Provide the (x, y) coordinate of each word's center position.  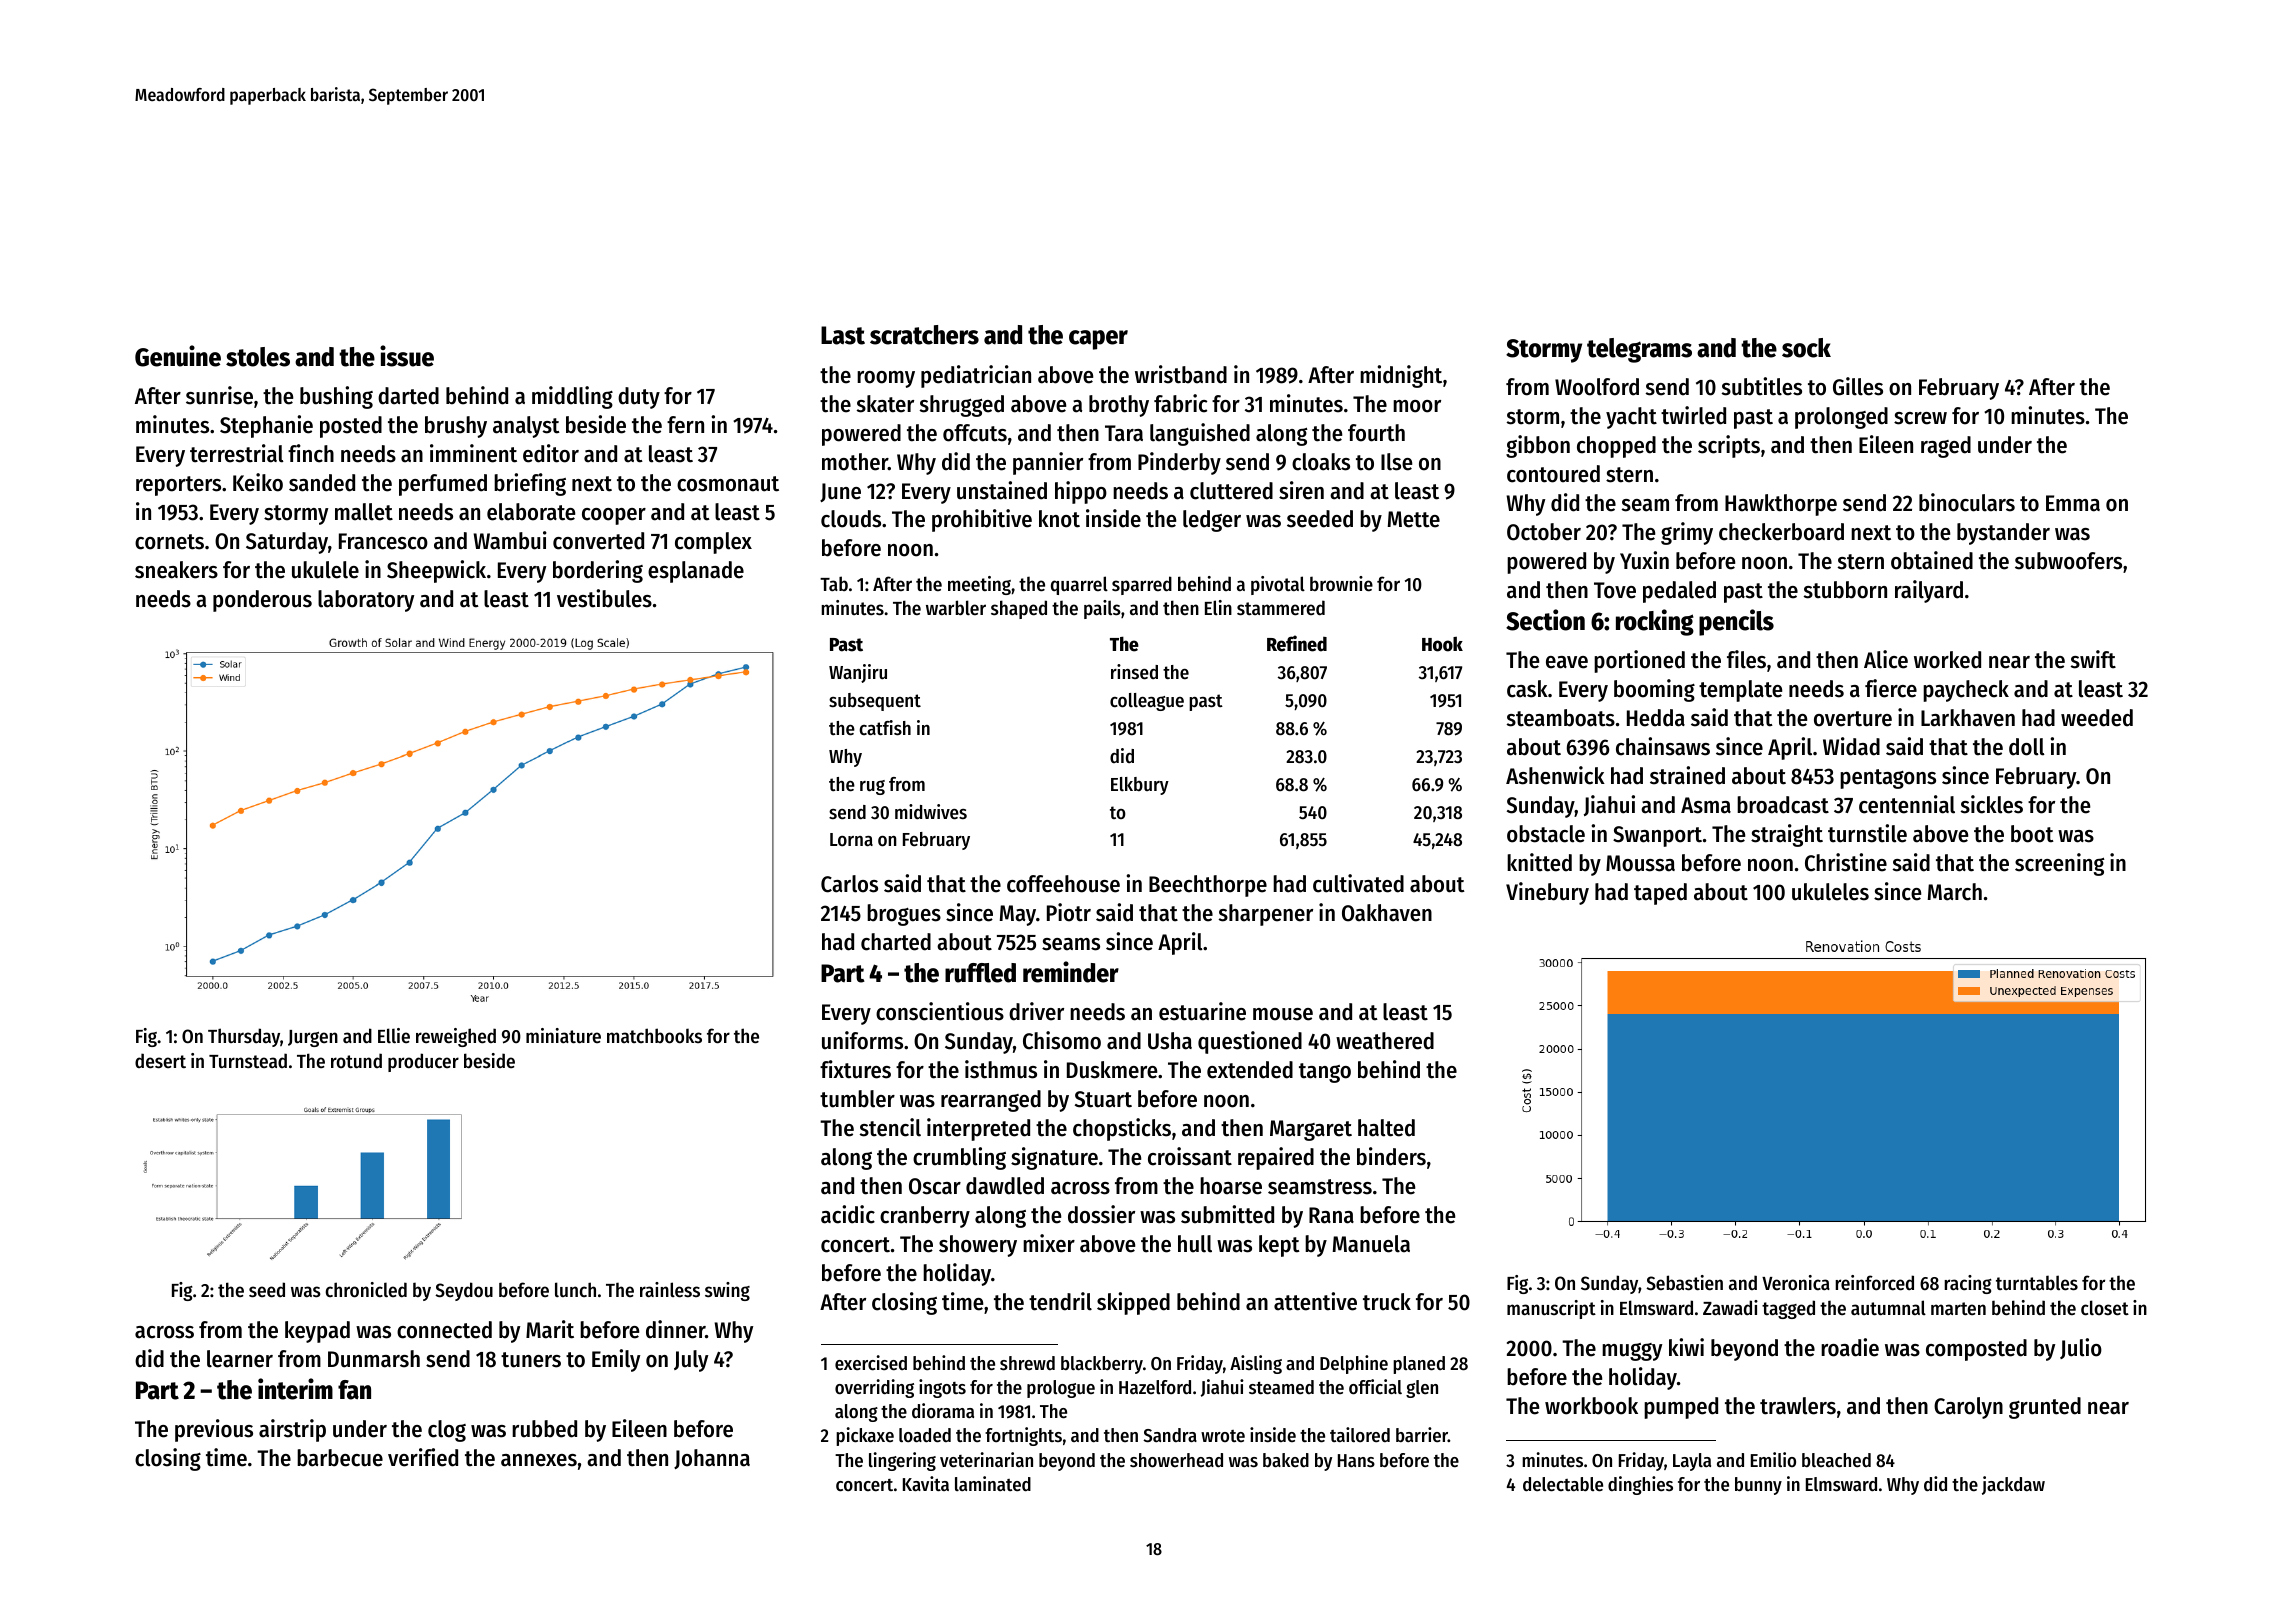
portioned (1639, 661)
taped (1660, 894)
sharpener (1266, 915)
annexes (539, 1460)
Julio (2081, 1348)
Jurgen (313, 1038)
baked (1286, 1460)
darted (408, 396)
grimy (1687, 533)
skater (885, 404)
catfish (885, 728)
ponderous (262, 601)
